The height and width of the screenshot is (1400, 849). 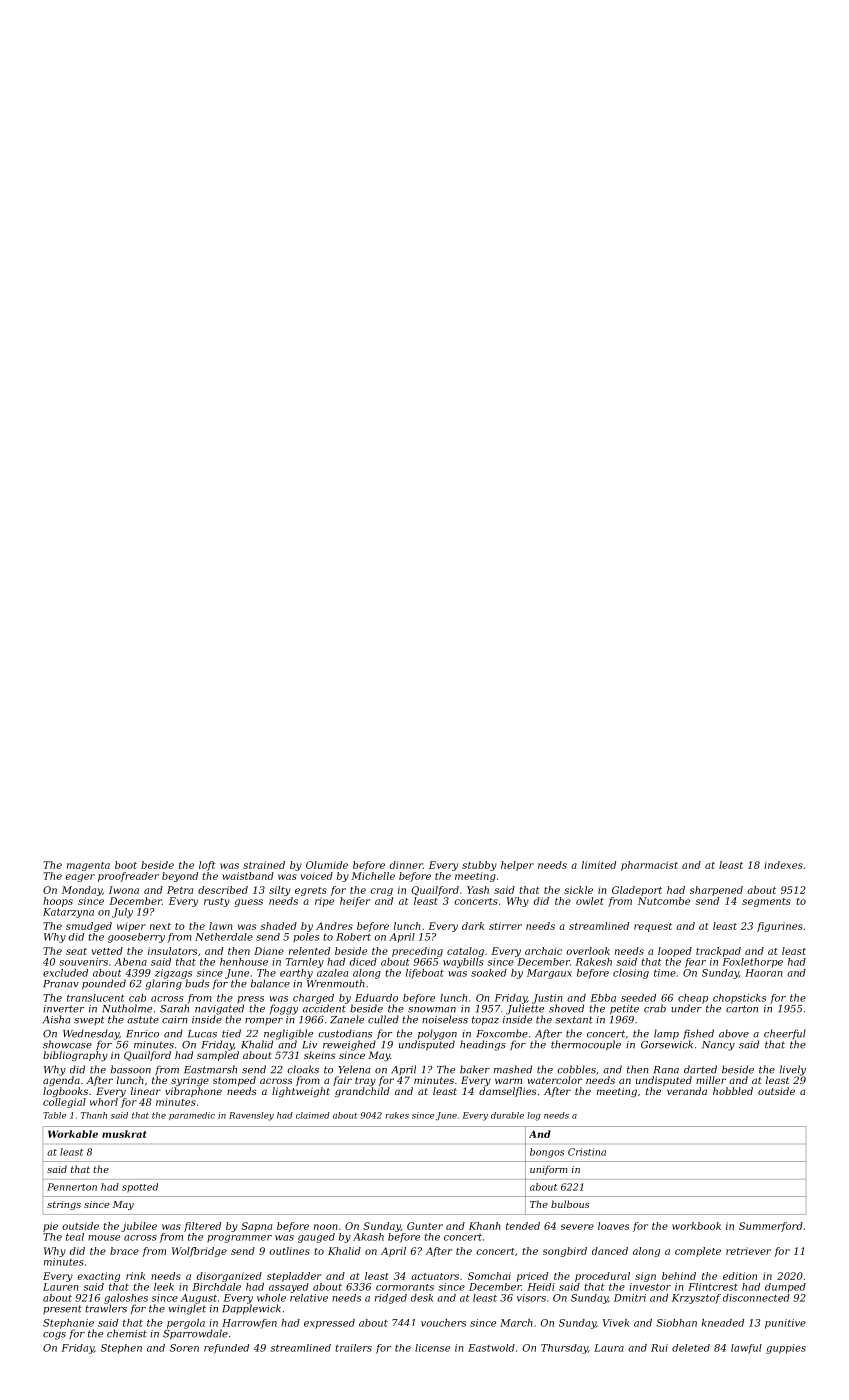 What do you see at coordinates (752, 963) in the screenshot?
I see `Foxlethorpe` at bounding box center [752, 963].
